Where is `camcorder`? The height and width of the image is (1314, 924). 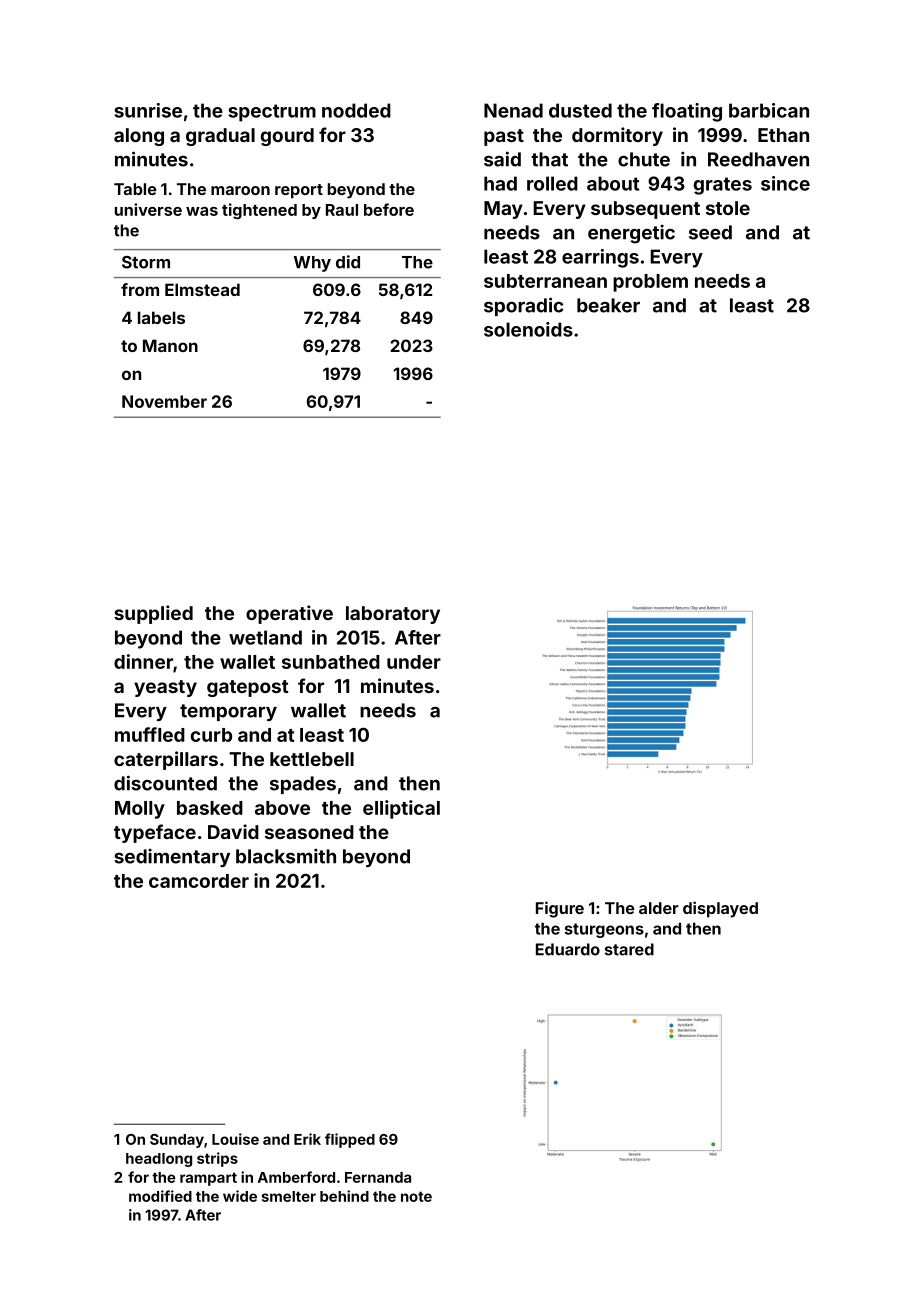
camcorder is located at coordinates (199, 881).
